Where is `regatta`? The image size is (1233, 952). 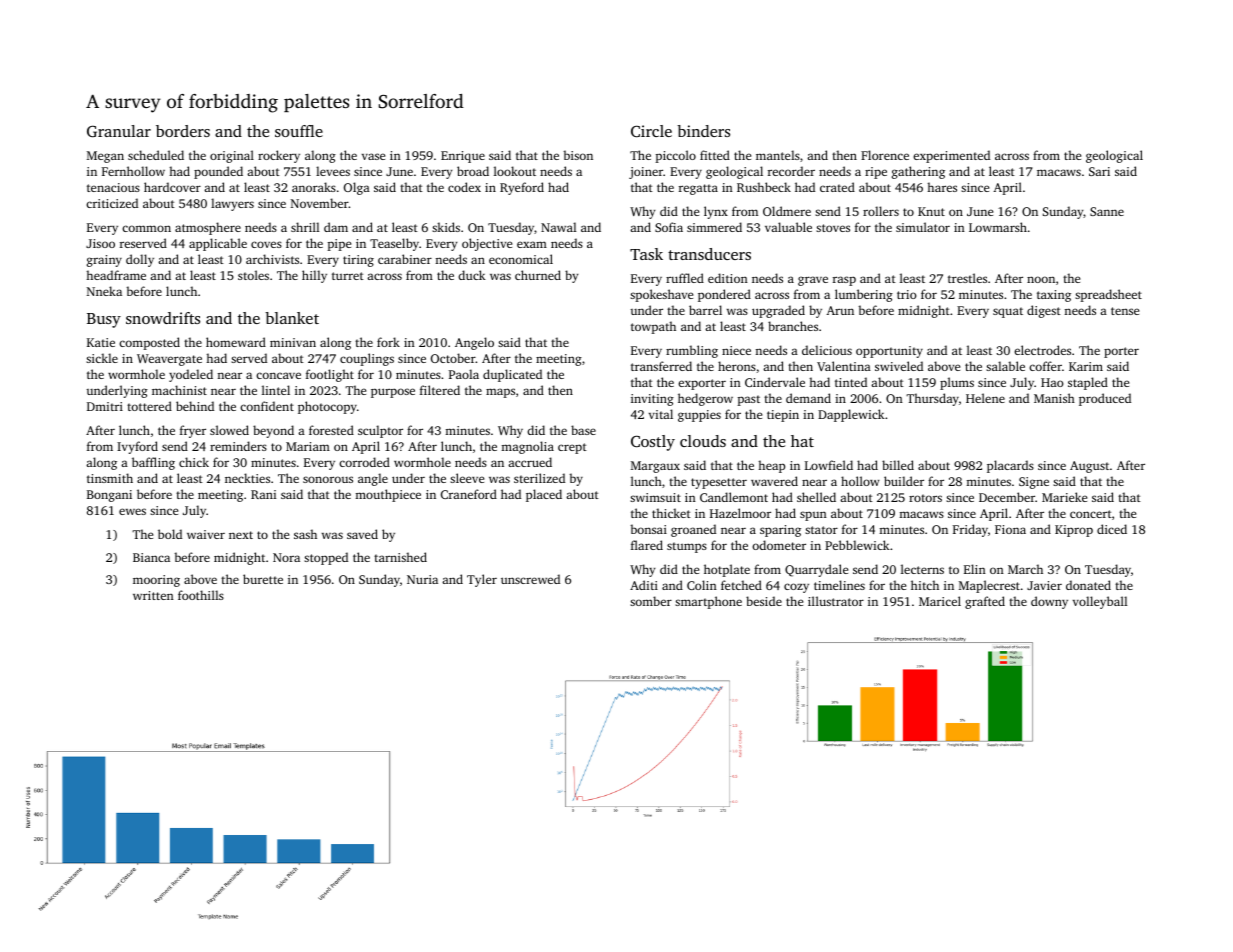
regatta is located at coordinates (698, 189).
